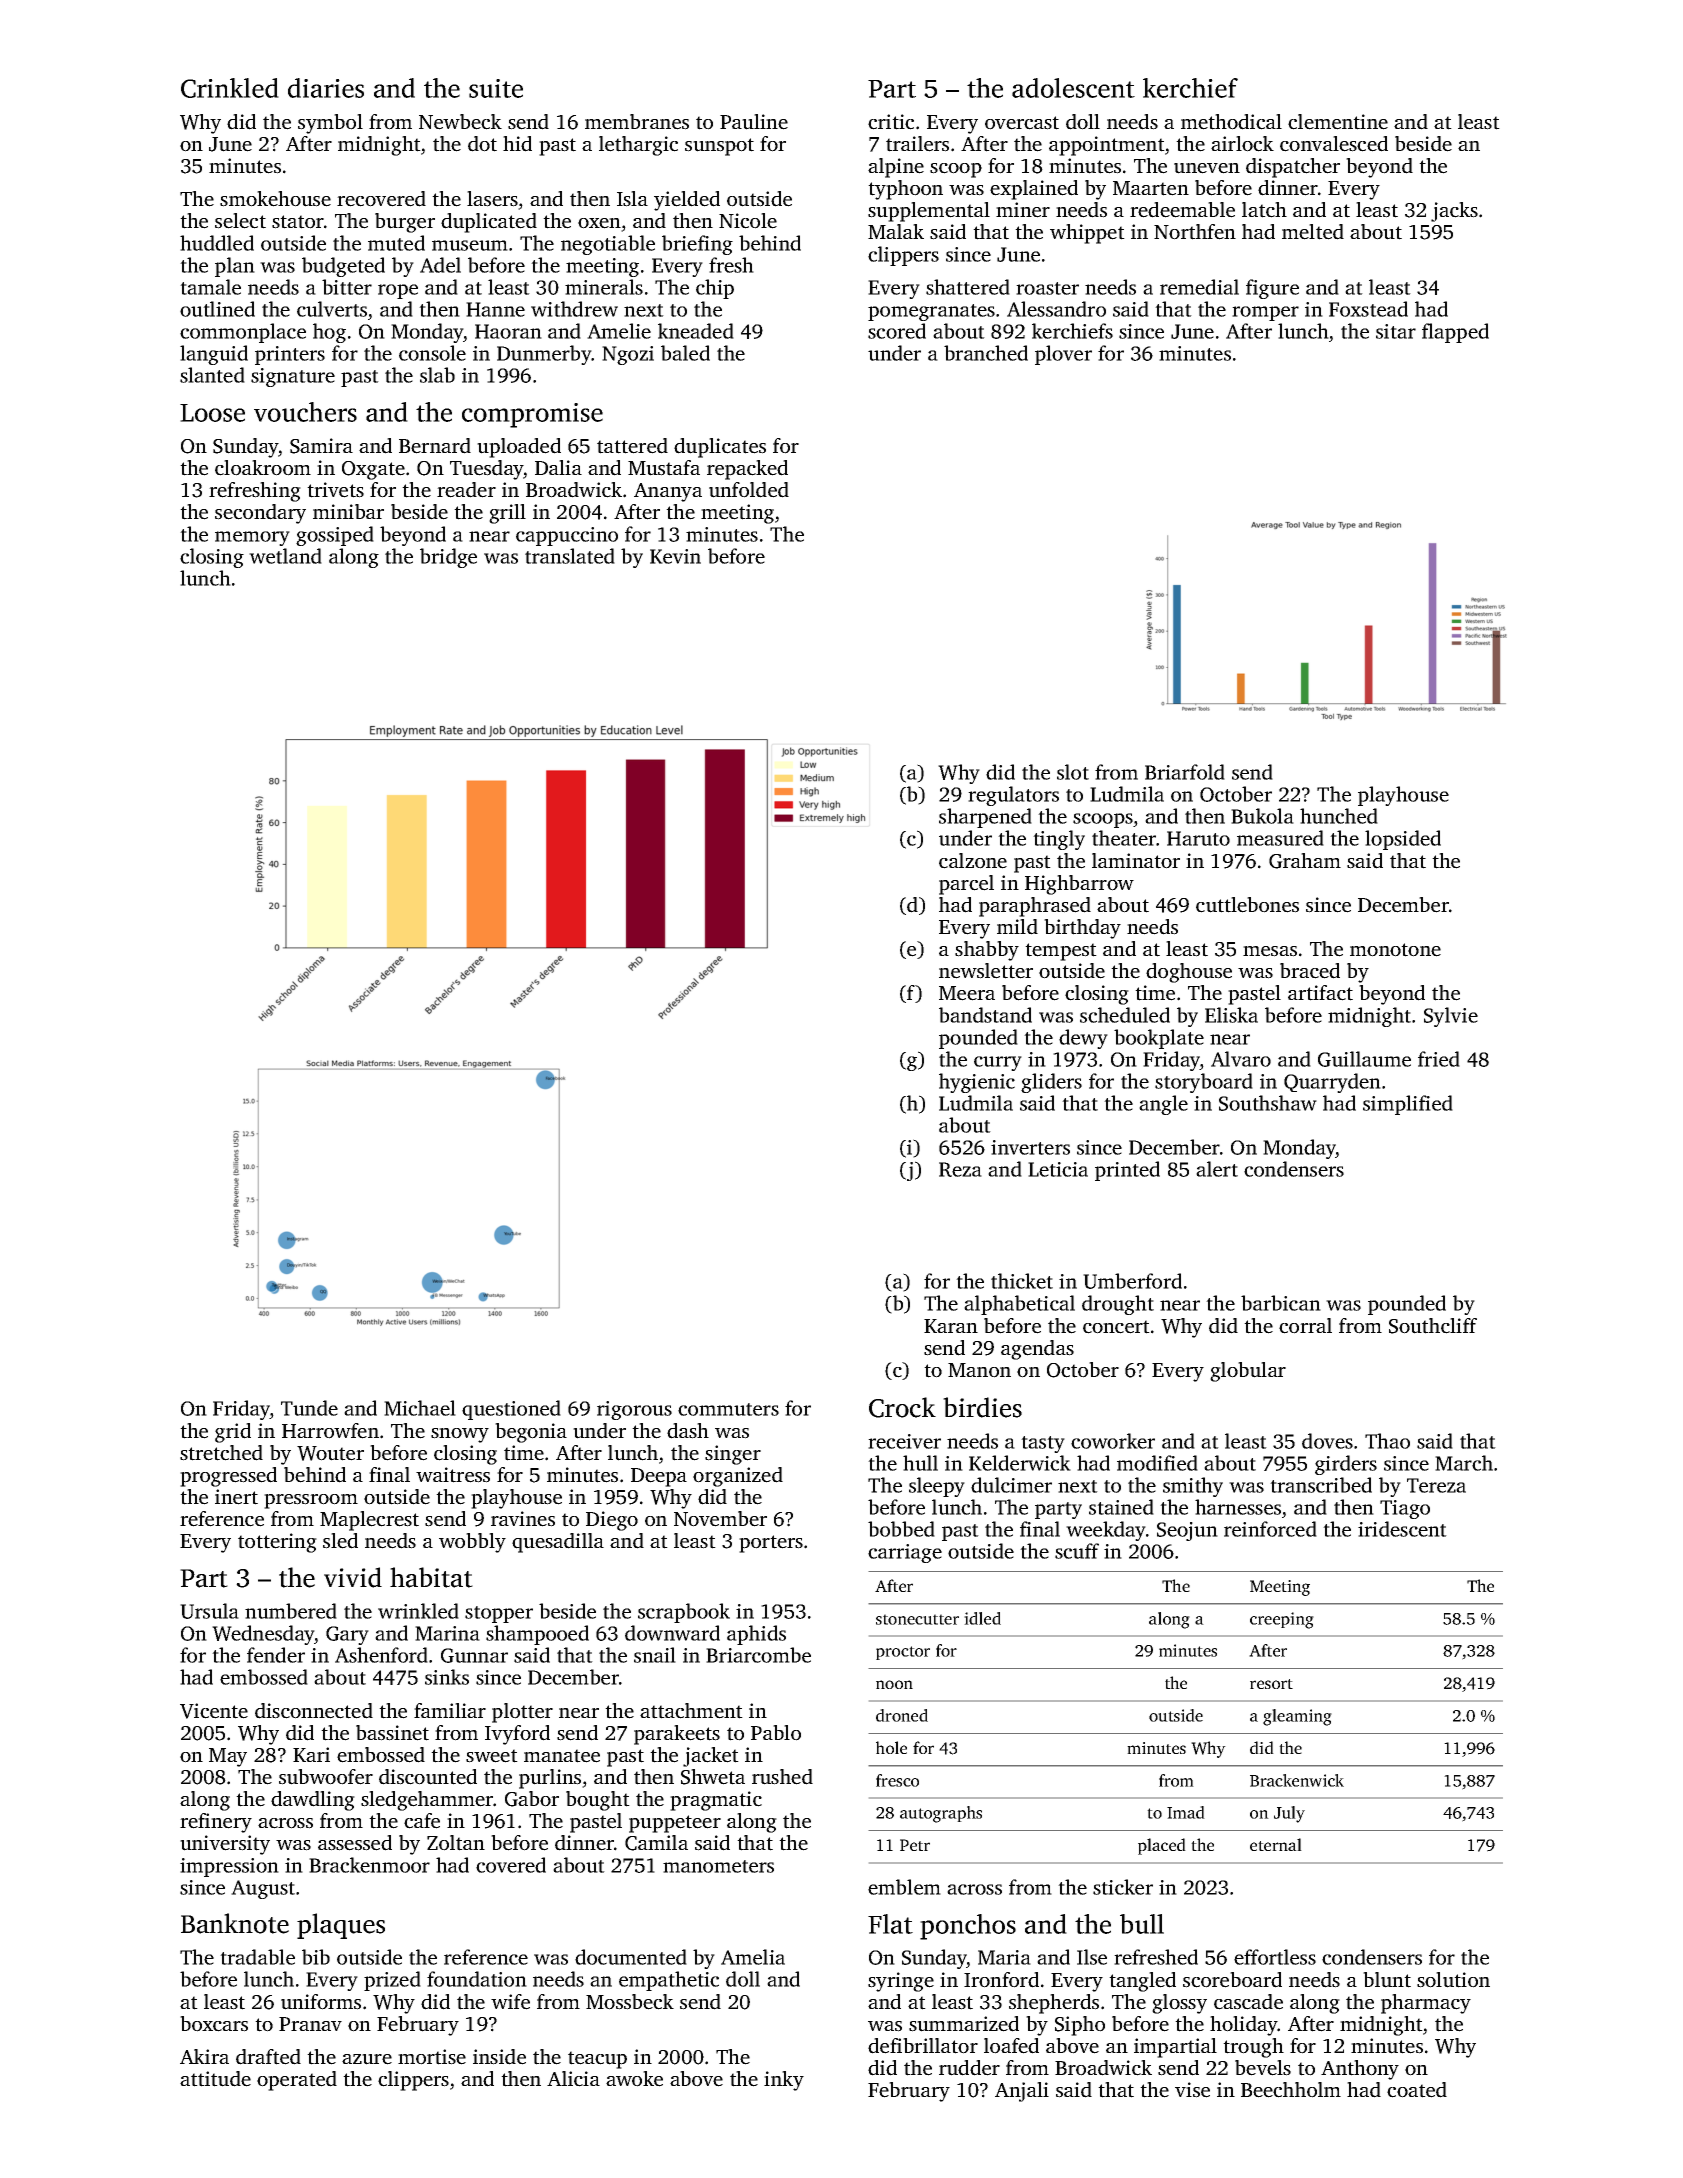 This screenshot has width=1683, height=2178. Describe the element at coordinates (659, 1477) in the screenshot. I see `Deepa` at that location.
